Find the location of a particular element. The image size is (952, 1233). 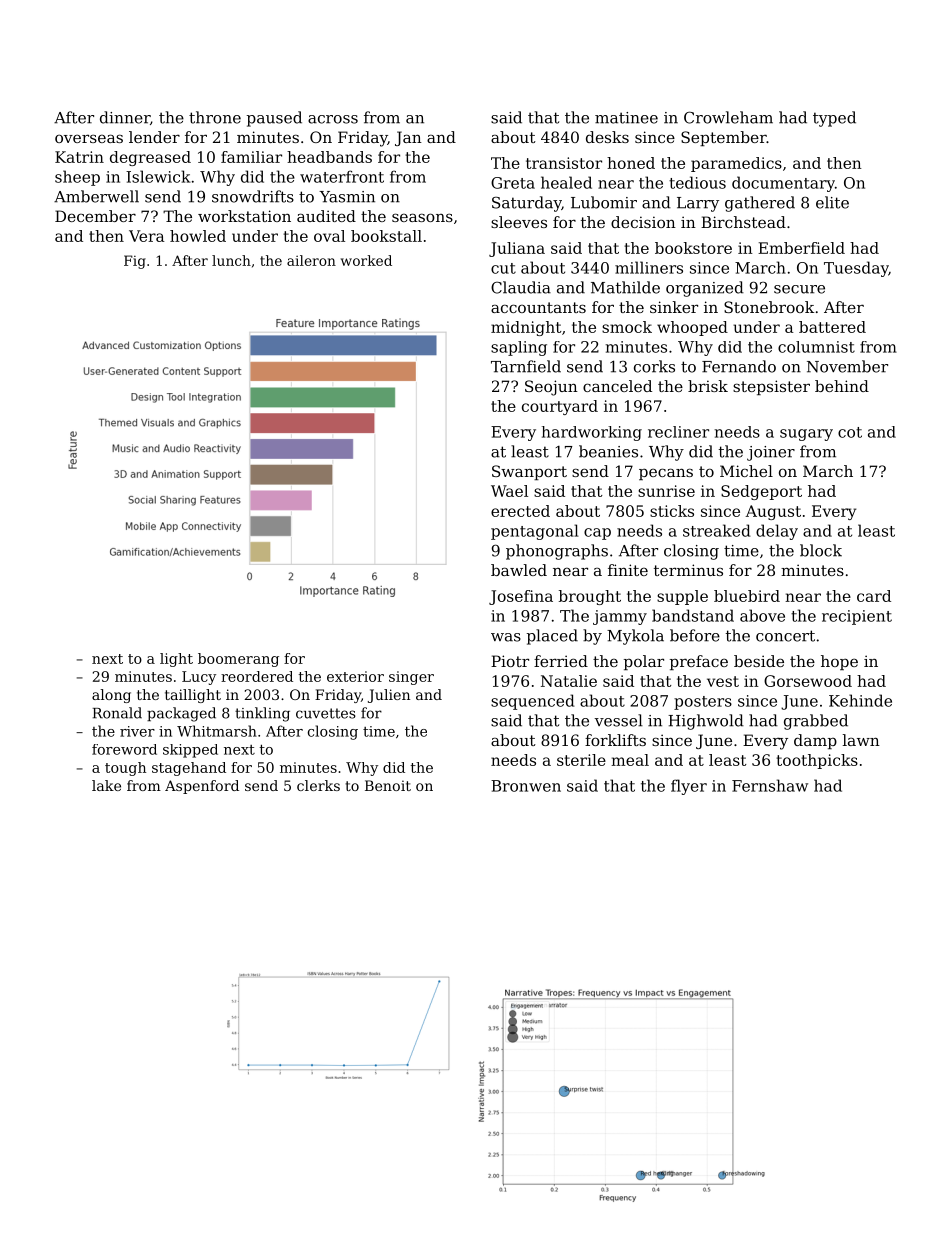

Bronwen is located at coordinates (526, 786).
